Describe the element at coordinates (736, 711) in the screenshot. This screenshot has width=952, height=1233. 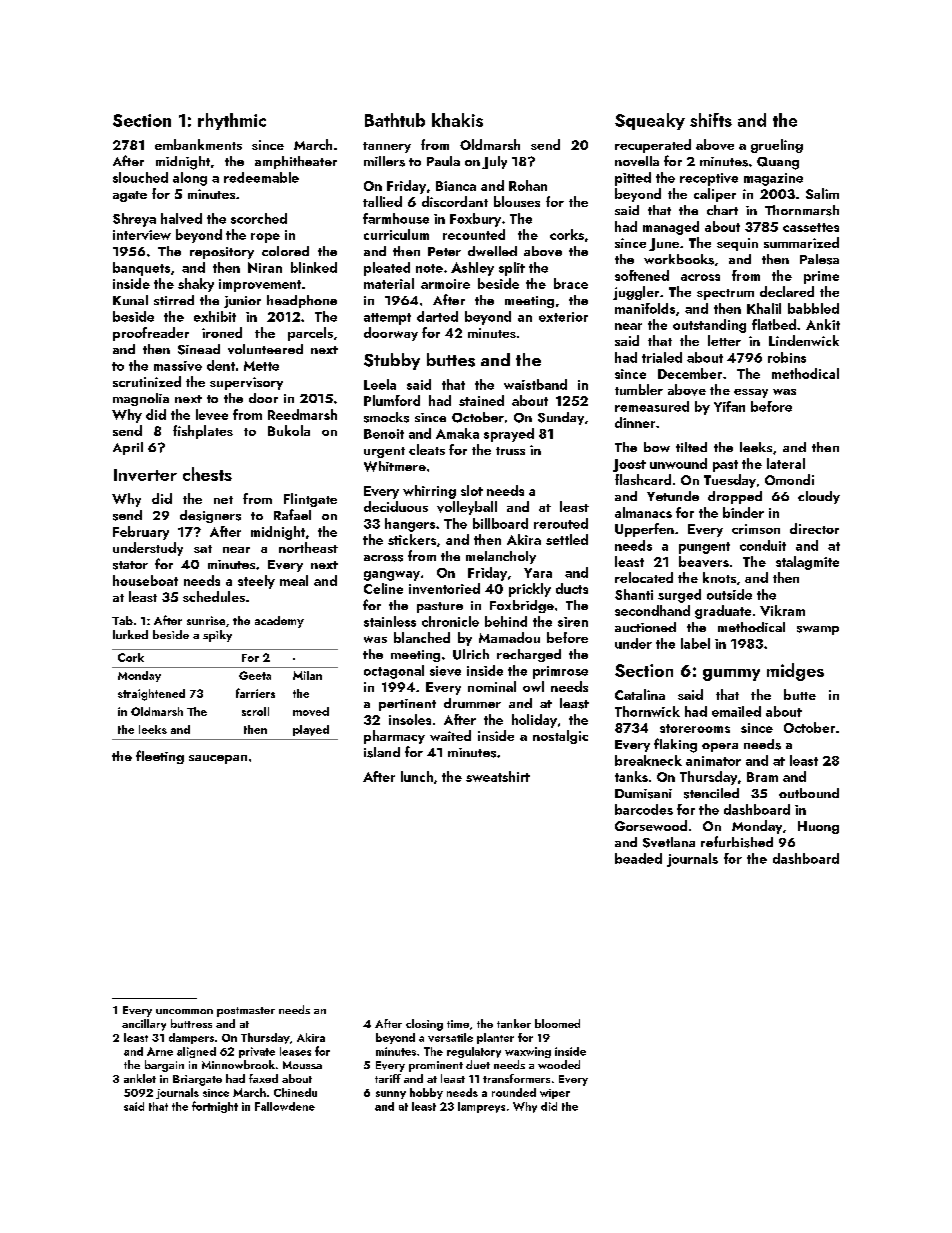
I see `emailed` at that location.
